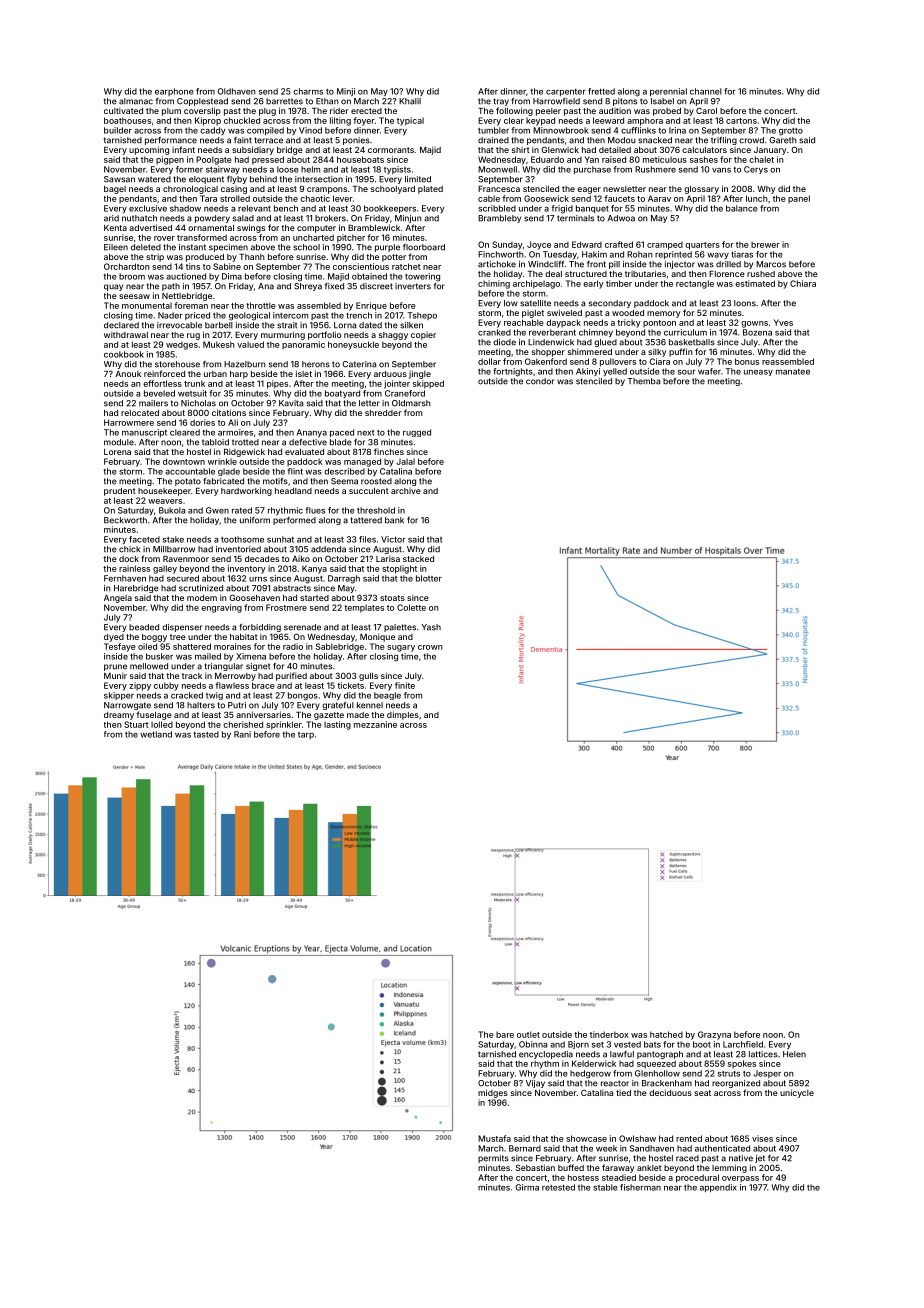  Describe the element at coordinates (430, 647) in the document. I see `crown` at that location.
